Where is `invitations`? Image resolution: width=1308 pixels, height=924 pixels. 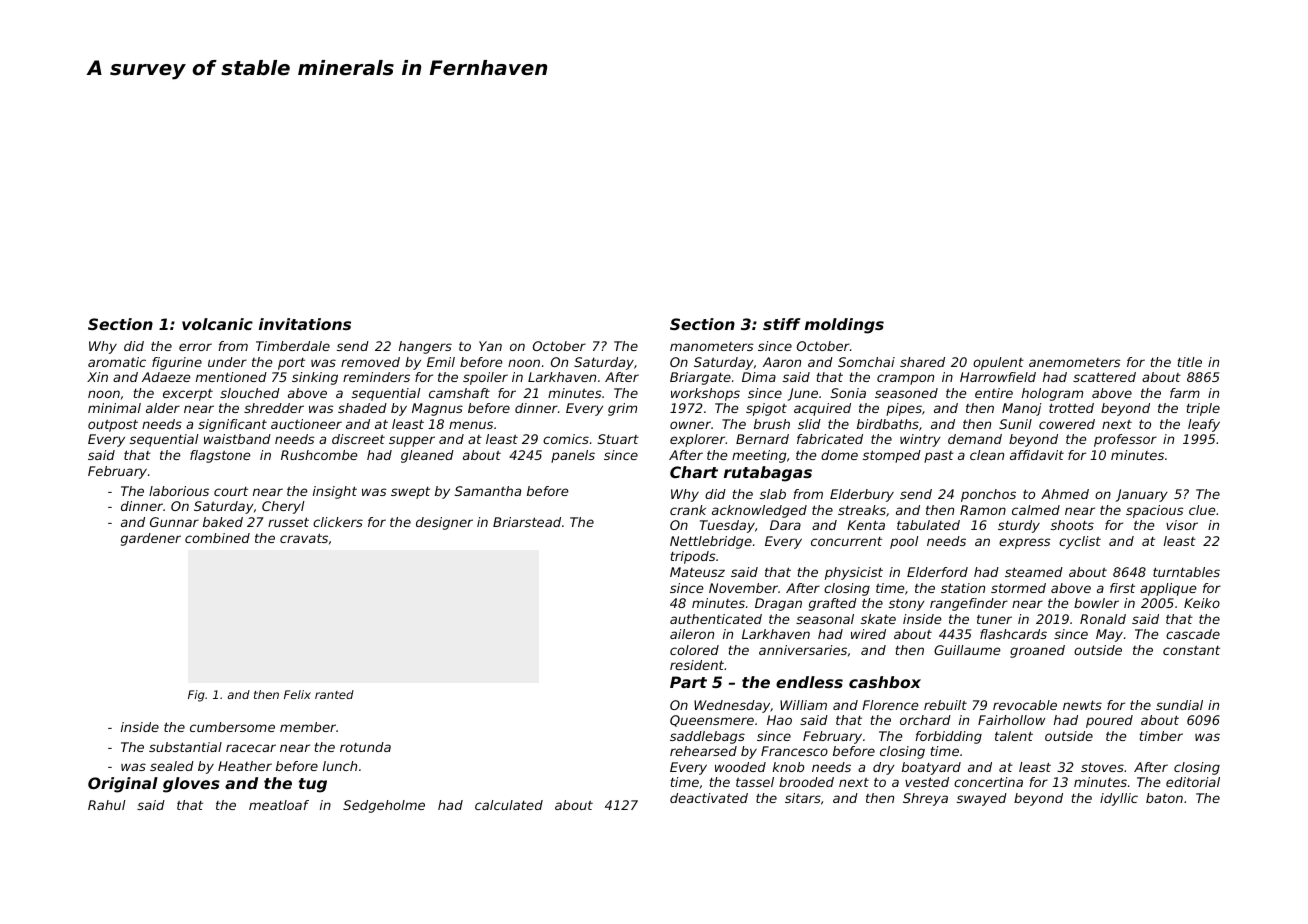
invitations is located at coordinates (305, 324).
